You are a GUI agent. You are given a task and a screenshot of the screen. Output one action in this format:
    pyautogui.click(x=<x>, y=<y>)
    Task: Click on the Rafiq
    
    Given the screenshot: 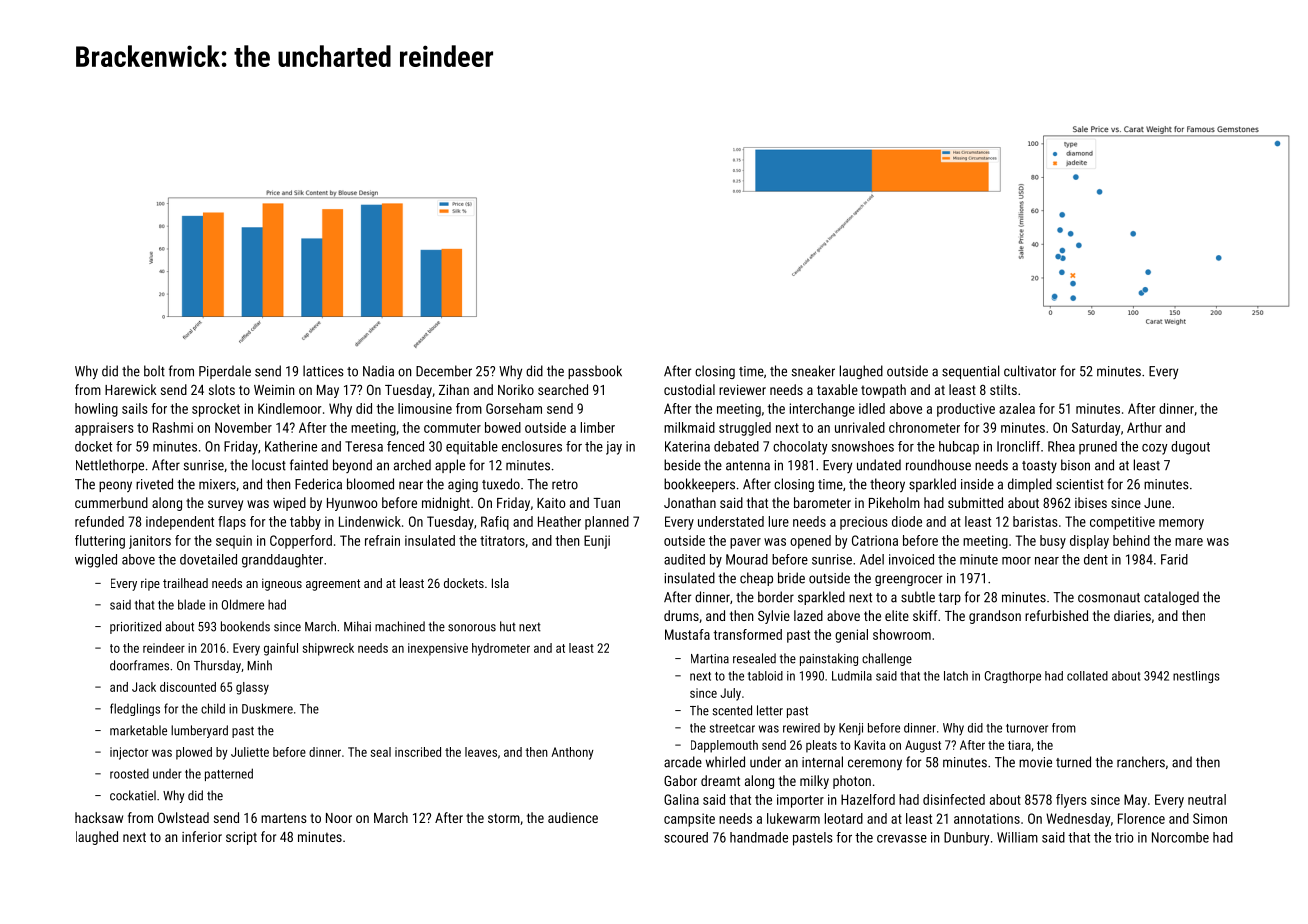 What is the action you would take?
    pyautogui.click(x=495, y=523)
